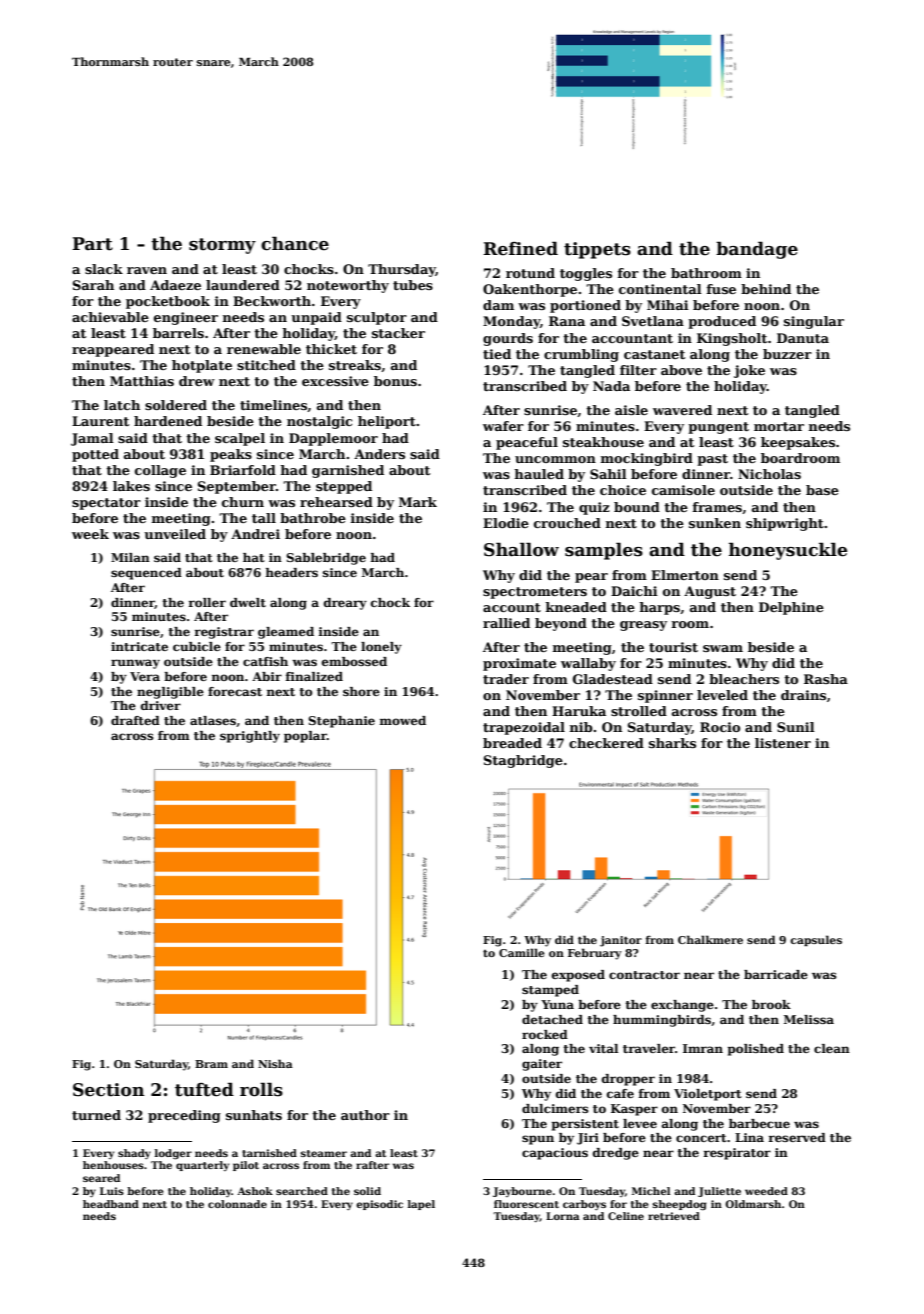  What do you see at coordinates (796, 727) in the screenshot?
I see `Sunil` at bounding box center [796, 727].
